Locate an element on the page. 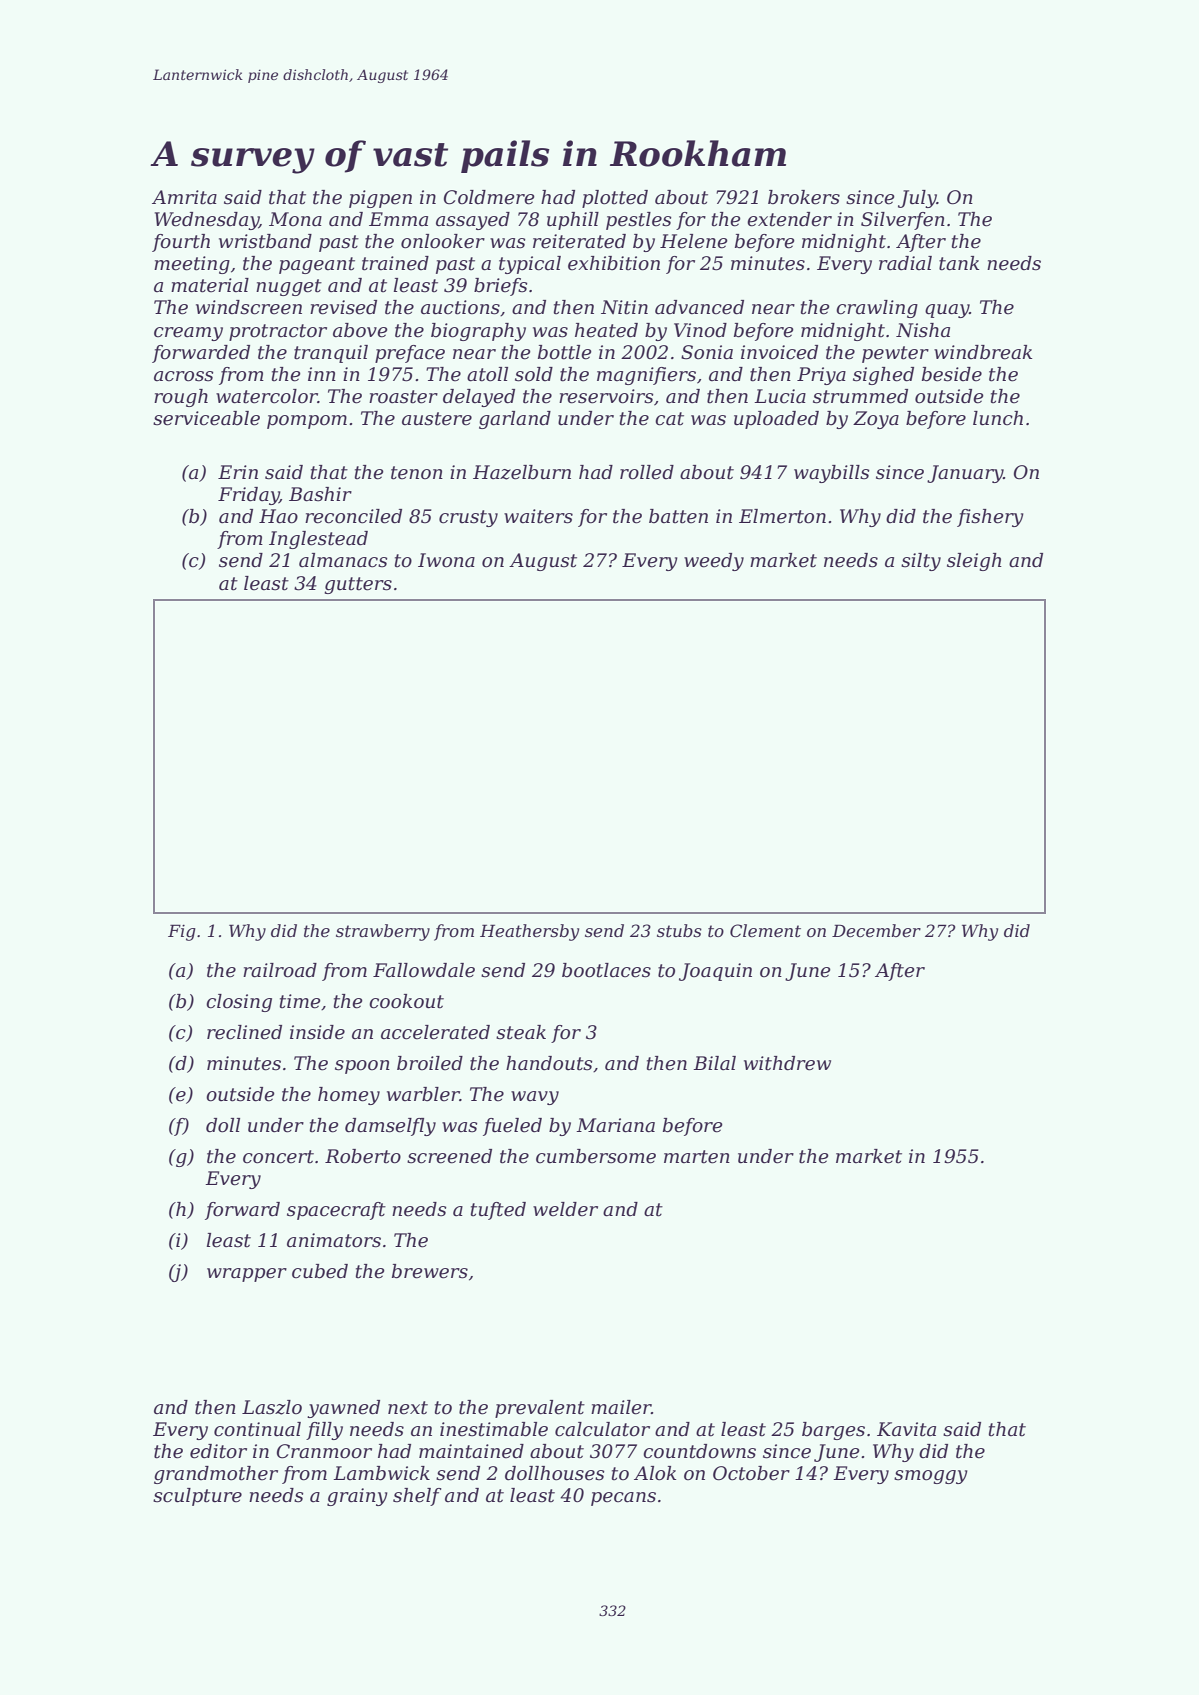  pigpen is located at coordinates (380, 199).
